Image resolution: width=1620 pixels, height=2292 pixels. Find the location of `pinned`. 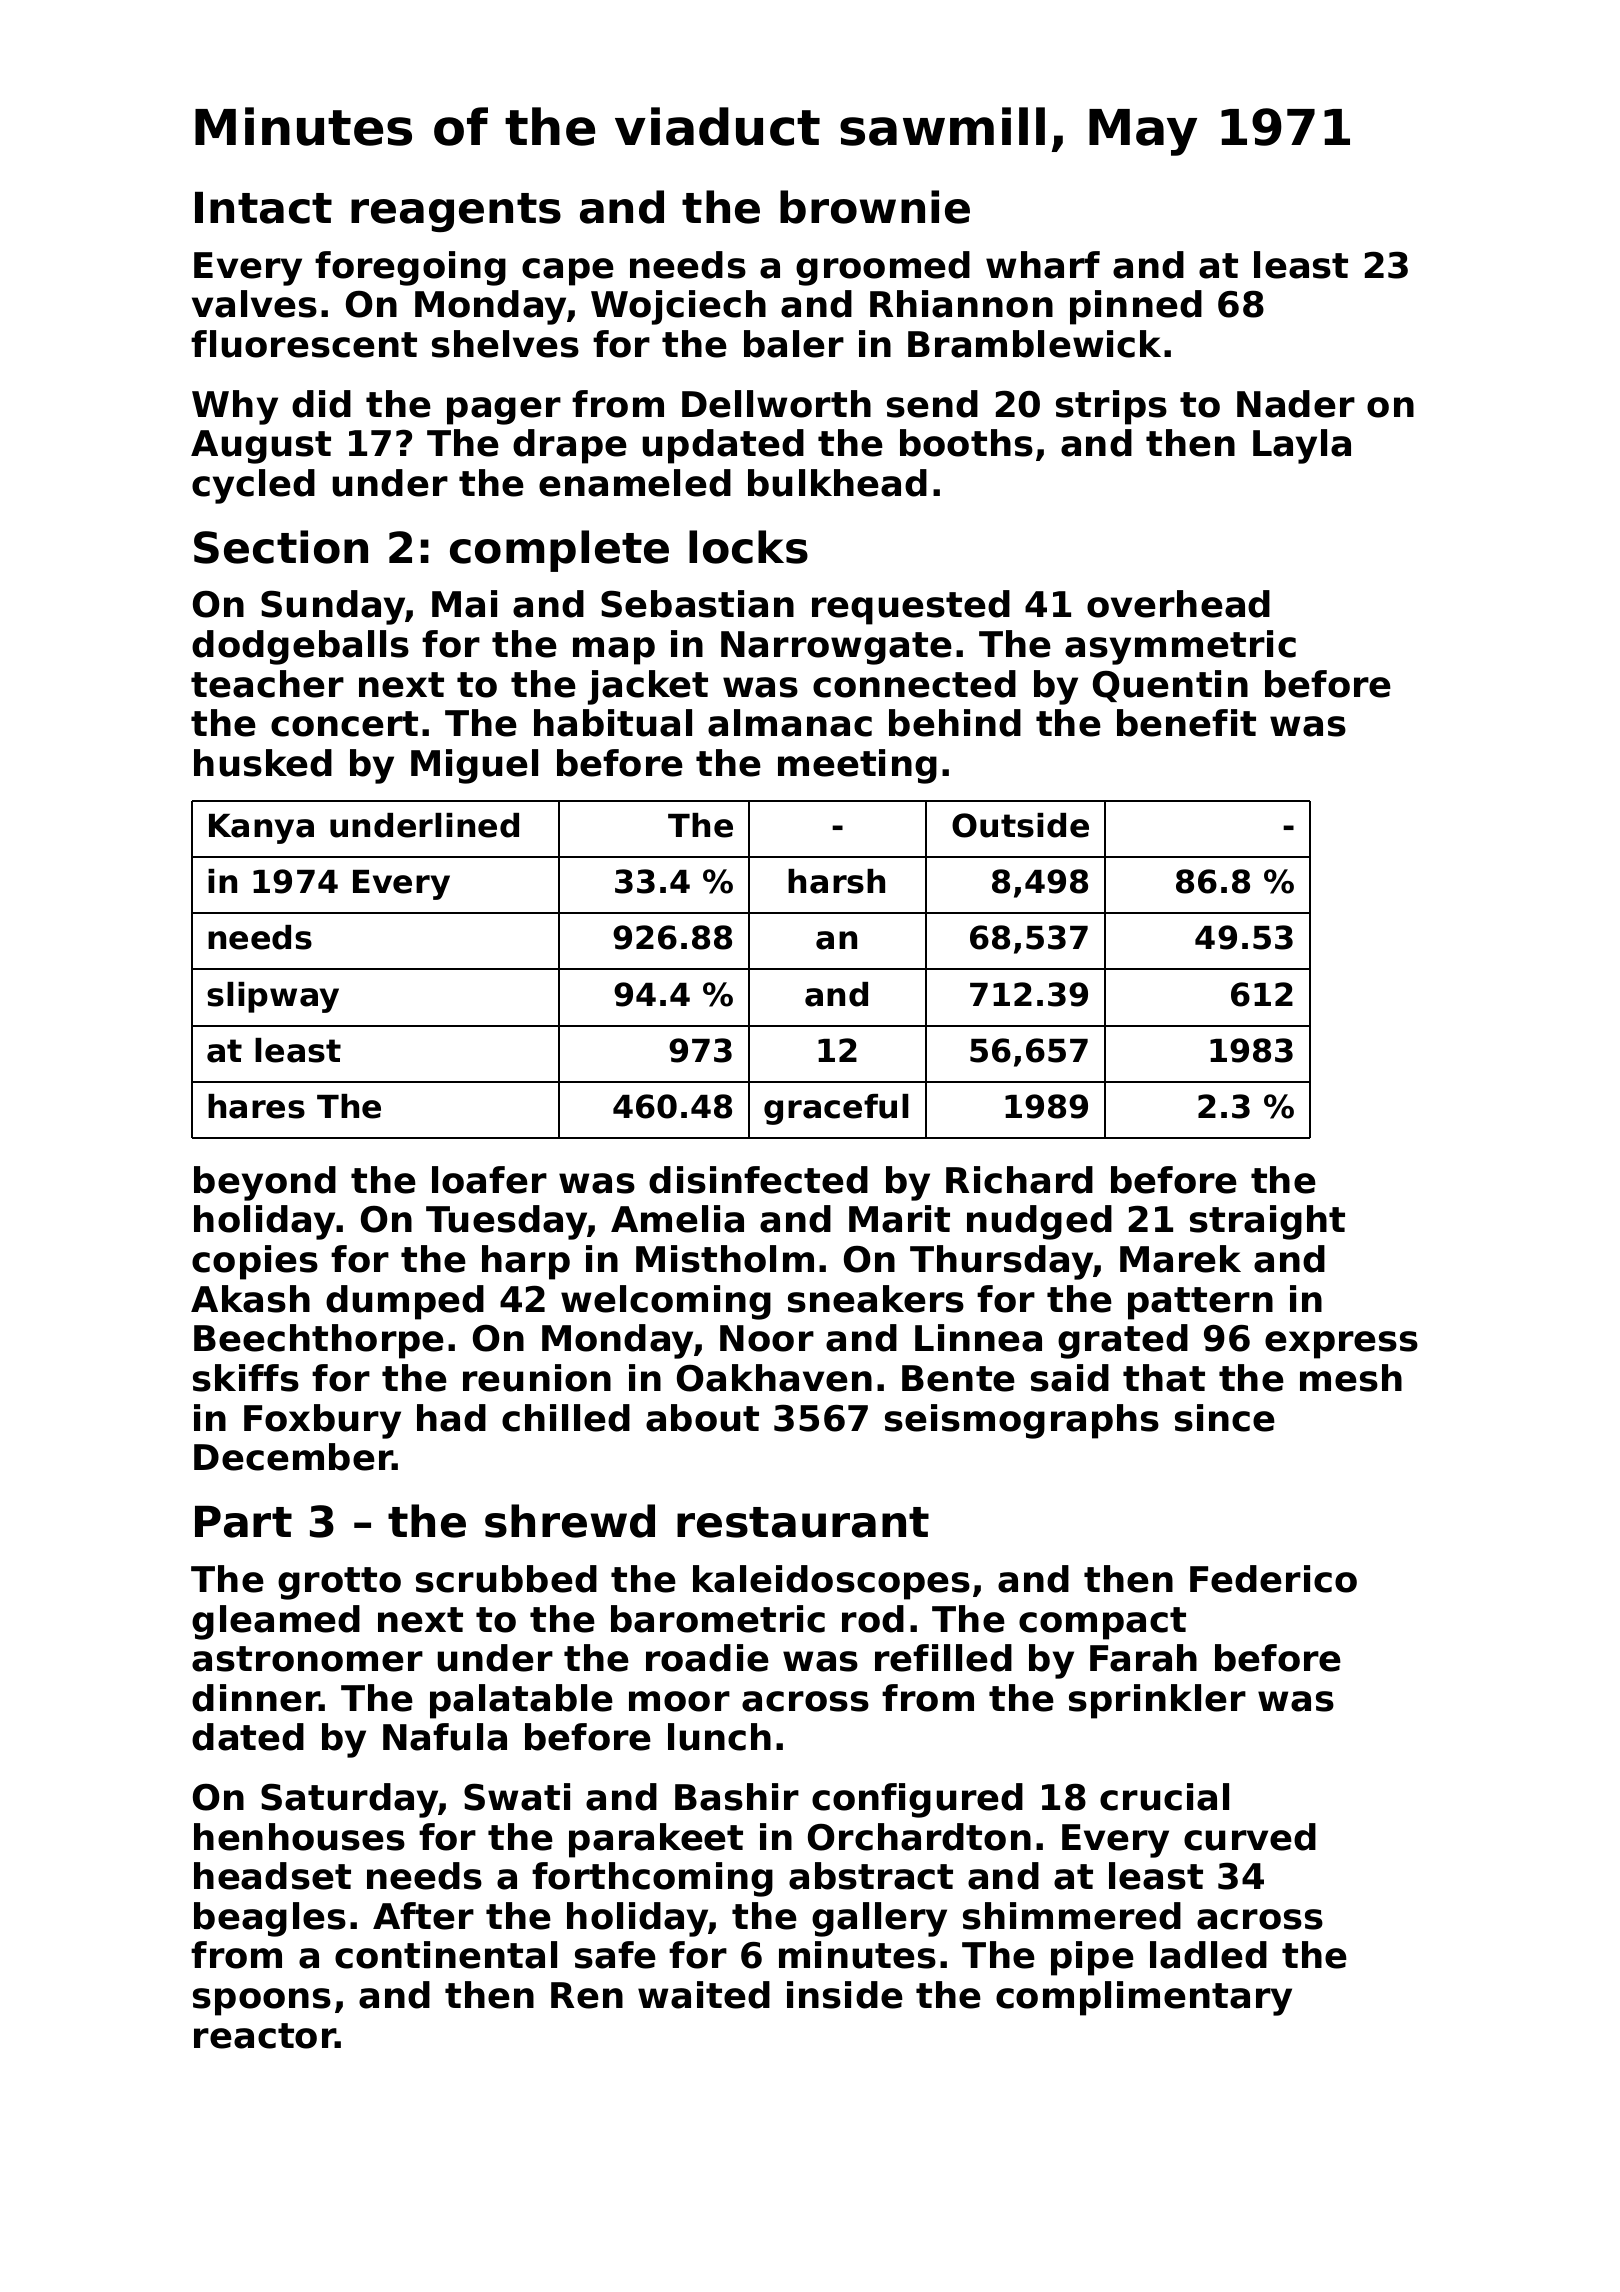

pinned is located at coordinates (1136, 307).
